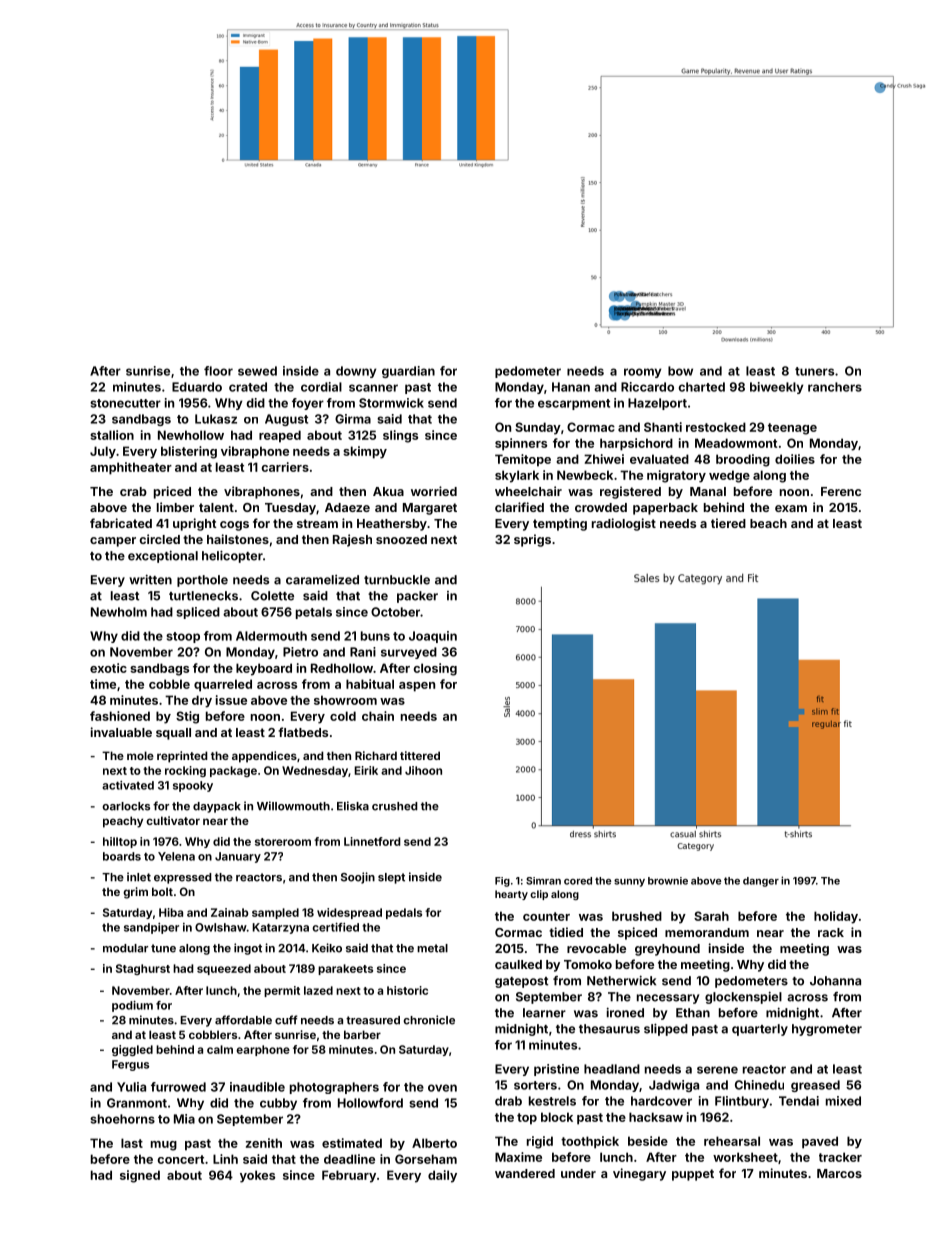 This document has width=952, height=1233. Describe the element at coordinates (372, 841) in the document. I see `Linnetford` at that location.
